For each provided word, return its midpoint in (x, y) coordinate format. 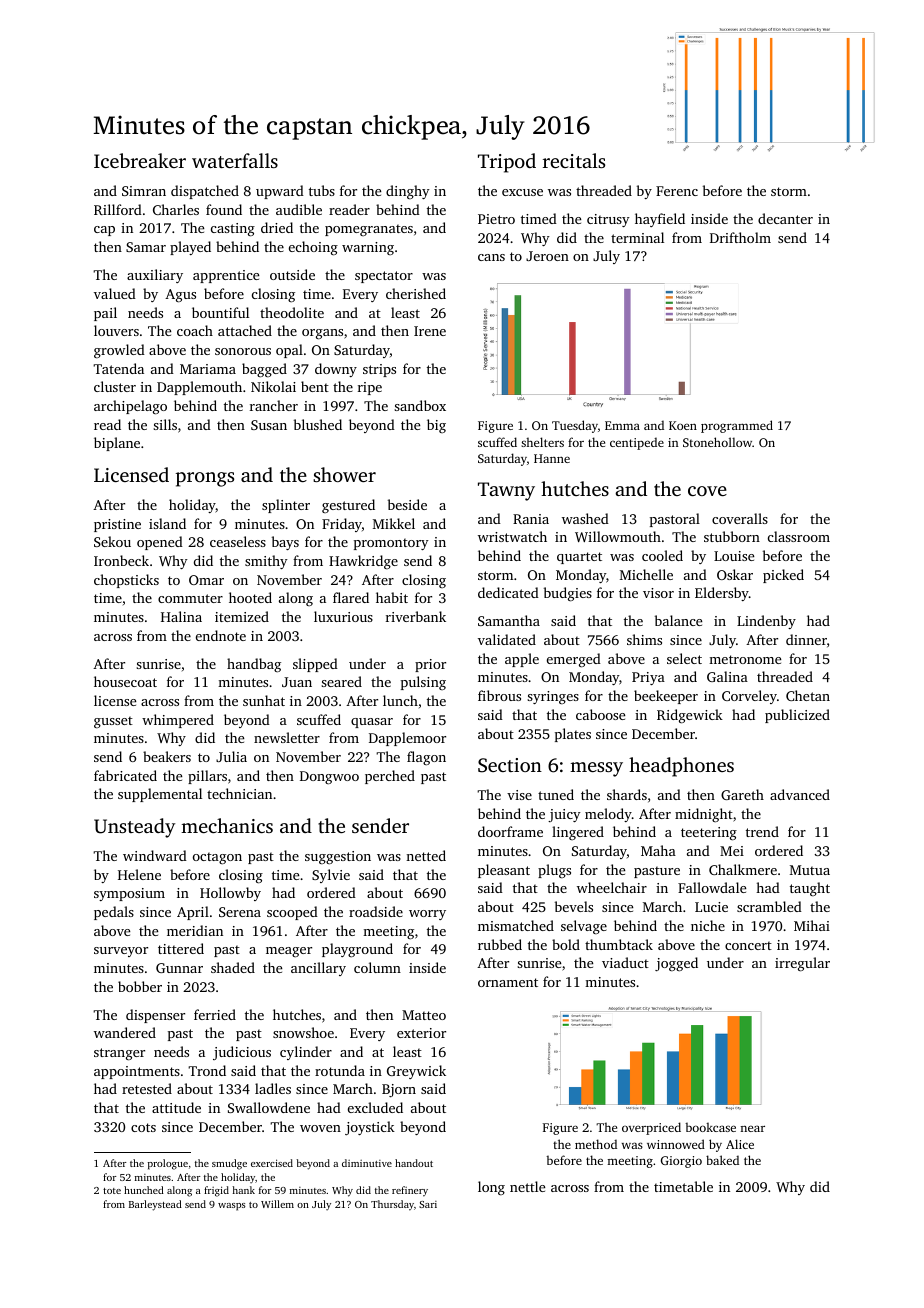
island (167, 523)
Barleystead (155, 1205)
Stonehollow (717, 442)
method (596, 1144)
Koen (683, 425)
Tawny (506, 491)
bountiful (220, 312)
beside (407, 504)
